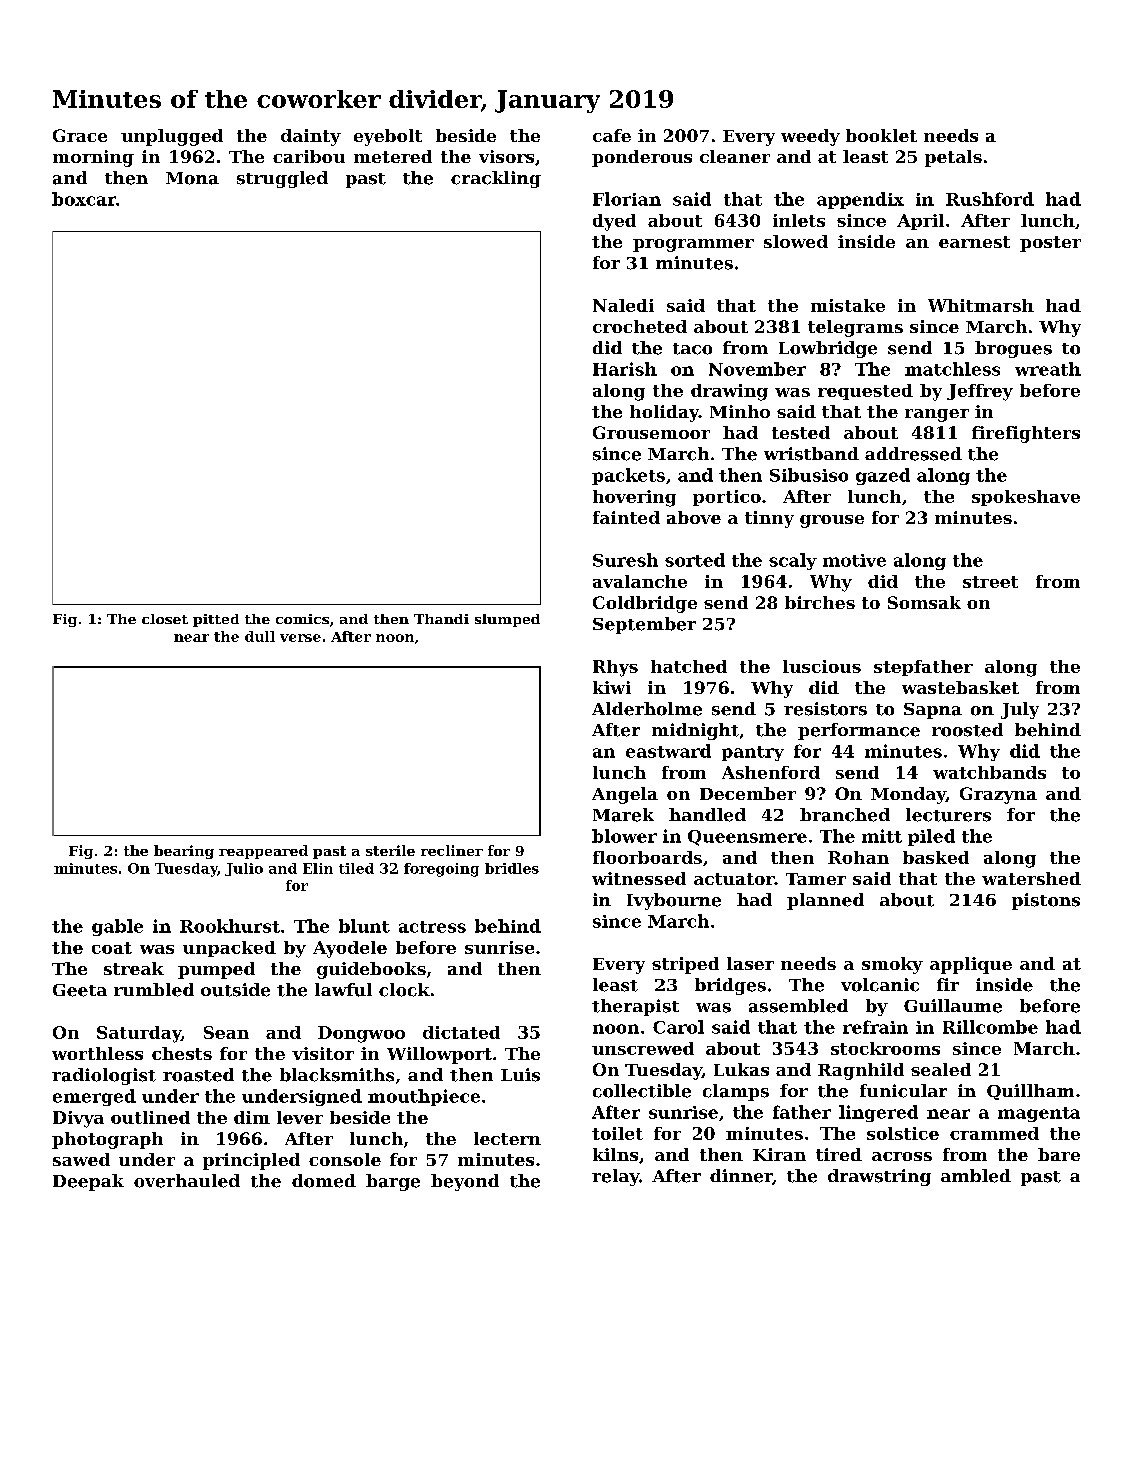  What do you see at coordinates (496, 179) in the screenshot?
I see `crackling` at bounding box center [496, 179].
